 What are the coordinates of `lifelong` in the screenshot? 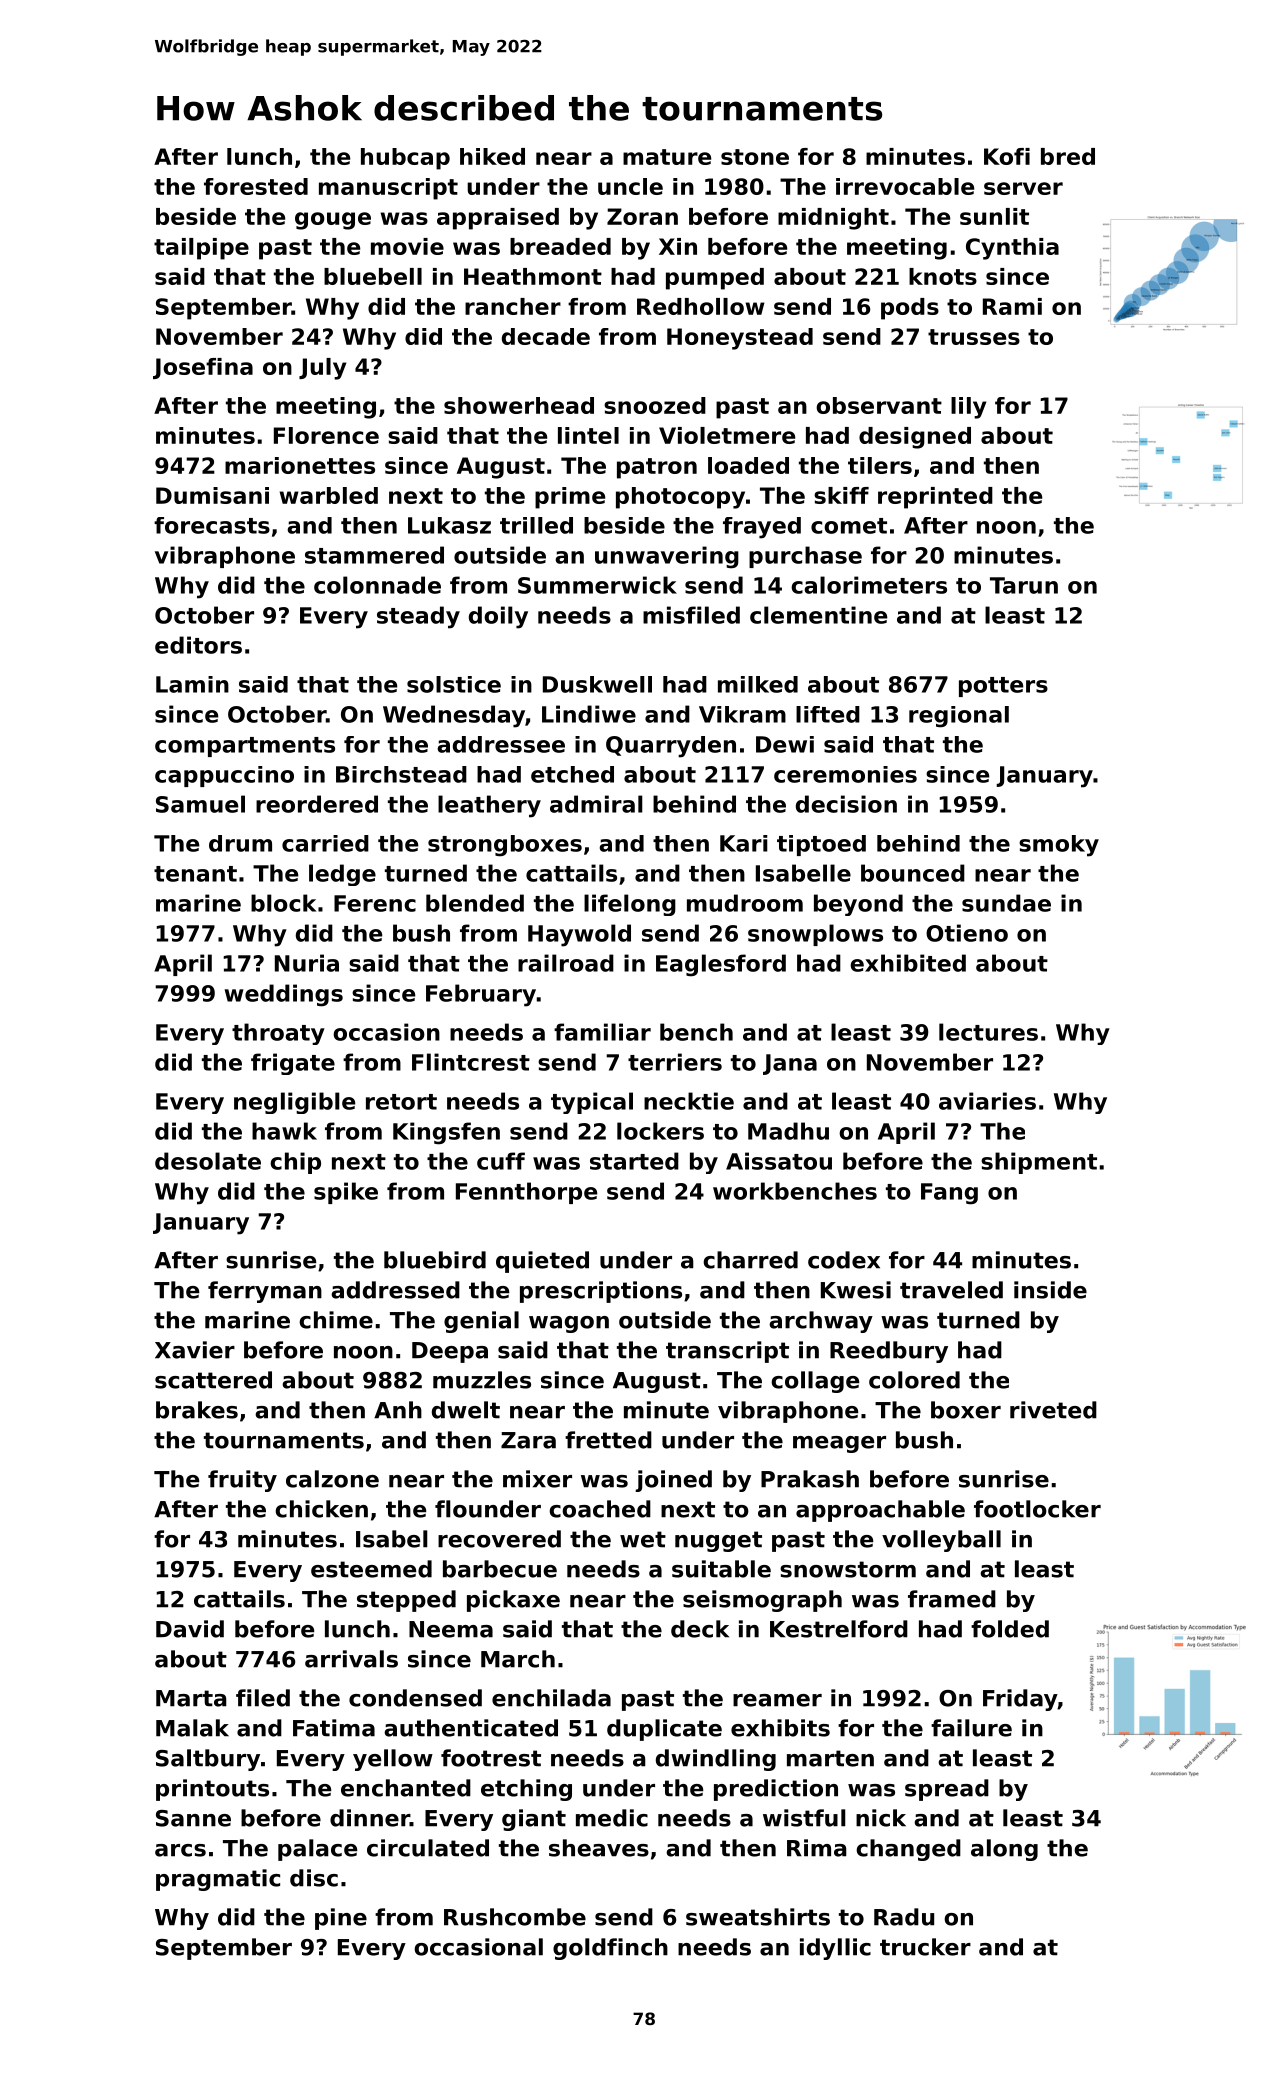 It's located at (630, 905).
